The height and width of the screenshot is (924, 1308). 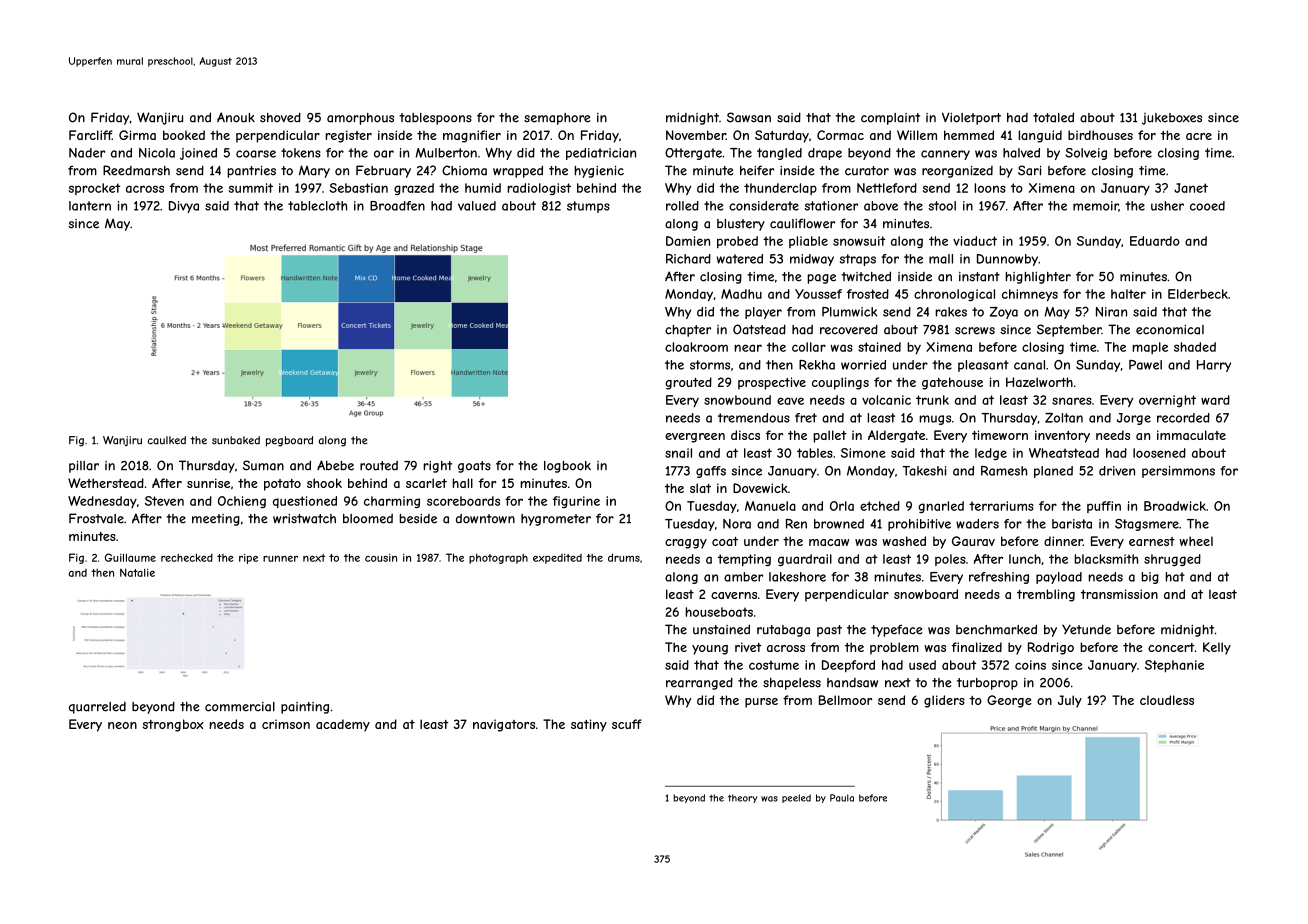 What do you see at coordinates (305, 708) in the screenshot?
I see `painting` at bounding box center [305, 708].
